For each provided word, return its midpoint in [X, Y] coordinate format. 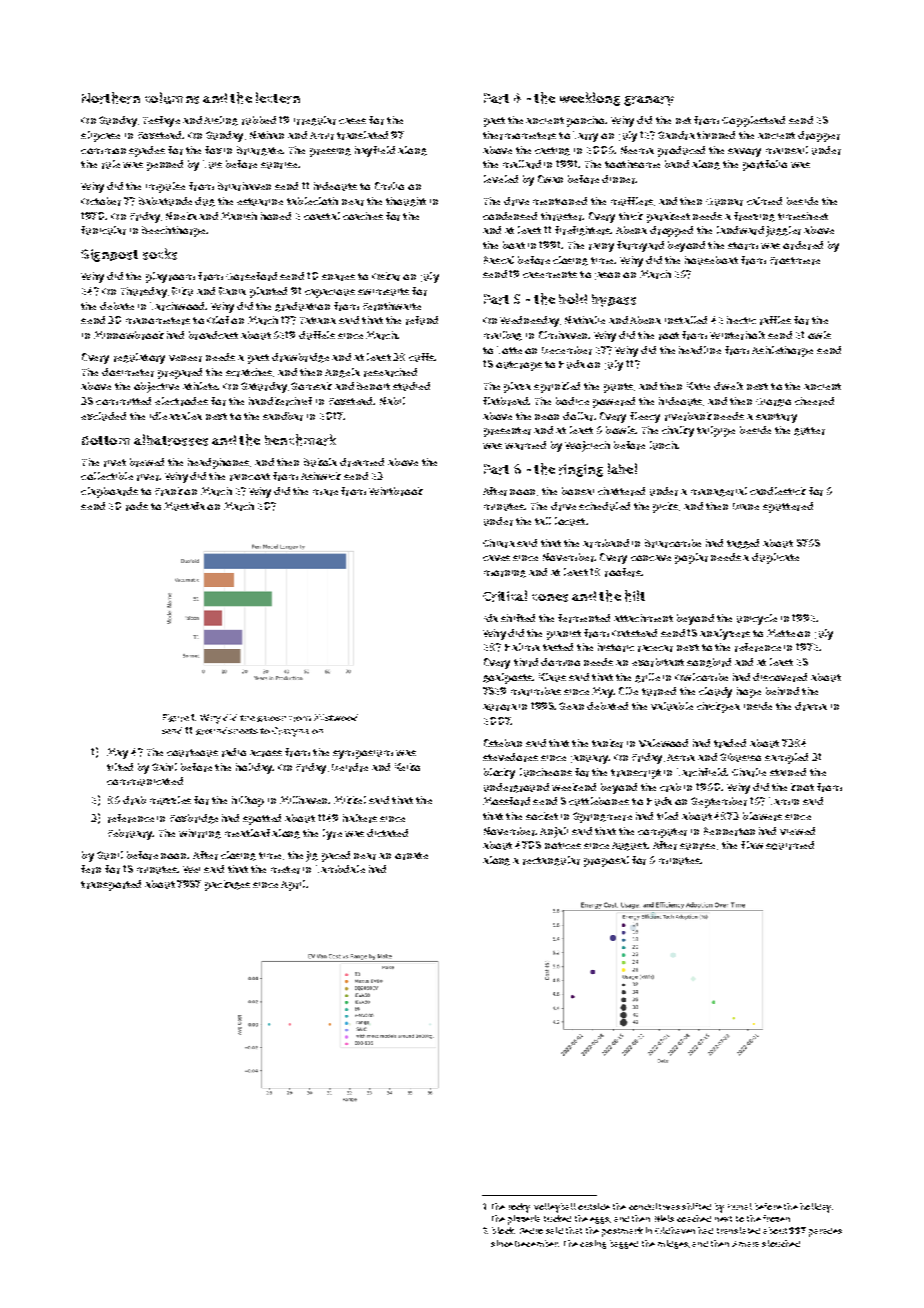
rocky [519, 1208]
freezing [754, 217]
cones [550, 598]
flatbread [506, 401]
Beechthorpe [174, 231]
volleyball [555, 1208]
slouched [781, 1243]
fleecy [645, 417]
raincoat [250, 477]
